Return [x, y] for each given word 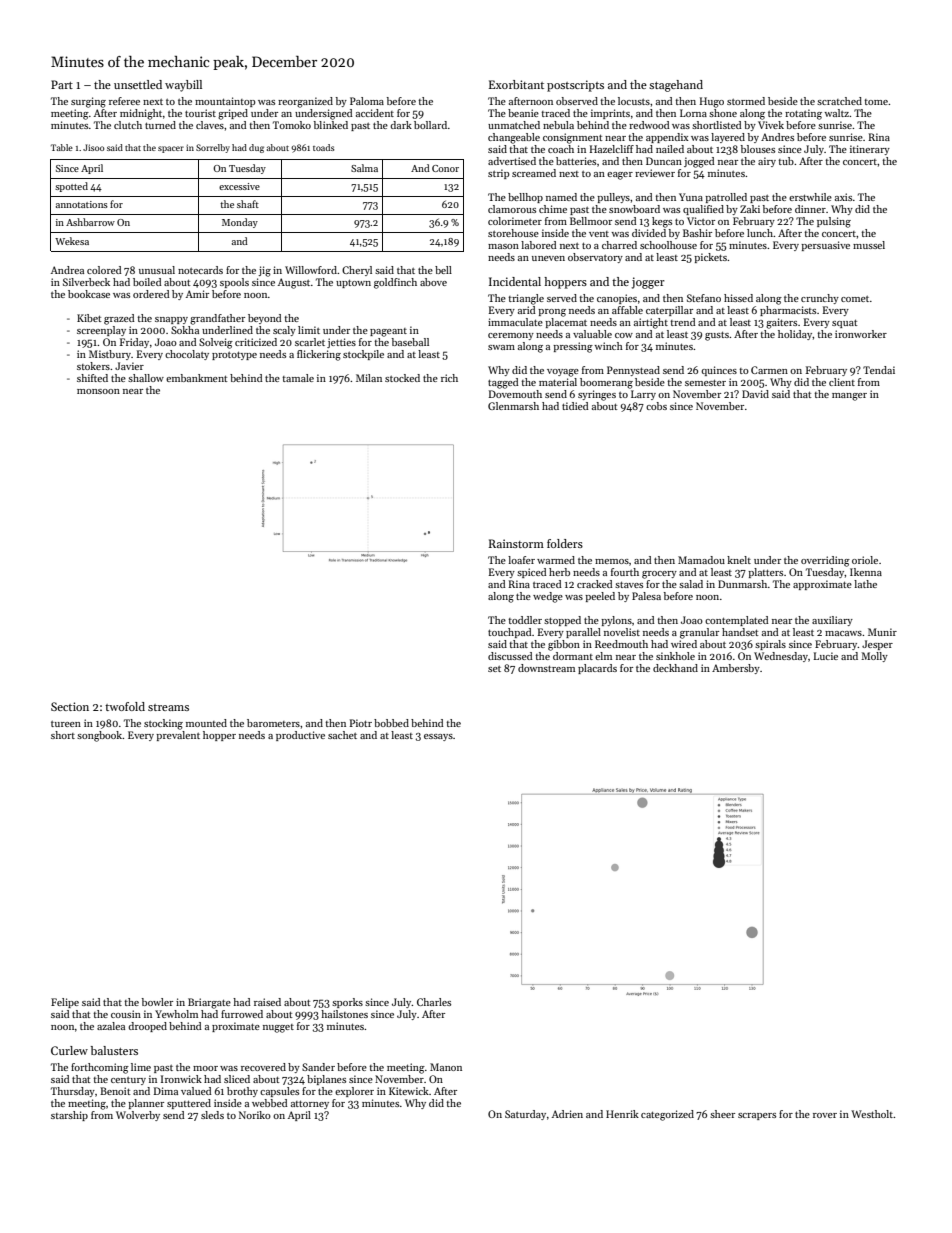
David [755, 394]
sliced [237, 1079]
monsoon [98, 391]
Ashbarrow [90, 222]
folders [565, 543]
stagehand [676, 86]
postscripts [575, 86]
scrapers [757, 1116]
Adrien [567, 1114]
